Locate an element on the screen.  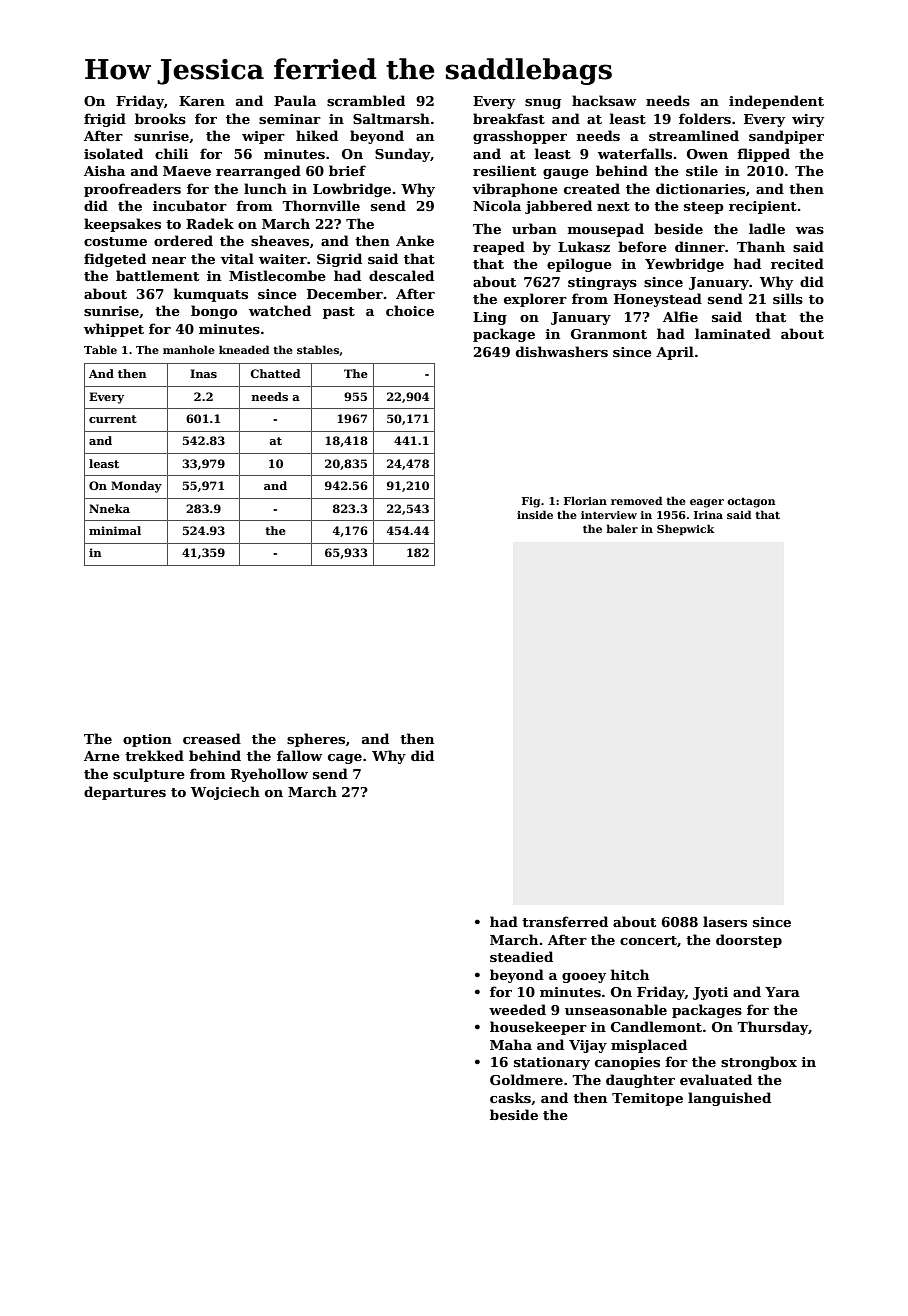
Maha is located at coordinates (511, 1044).
